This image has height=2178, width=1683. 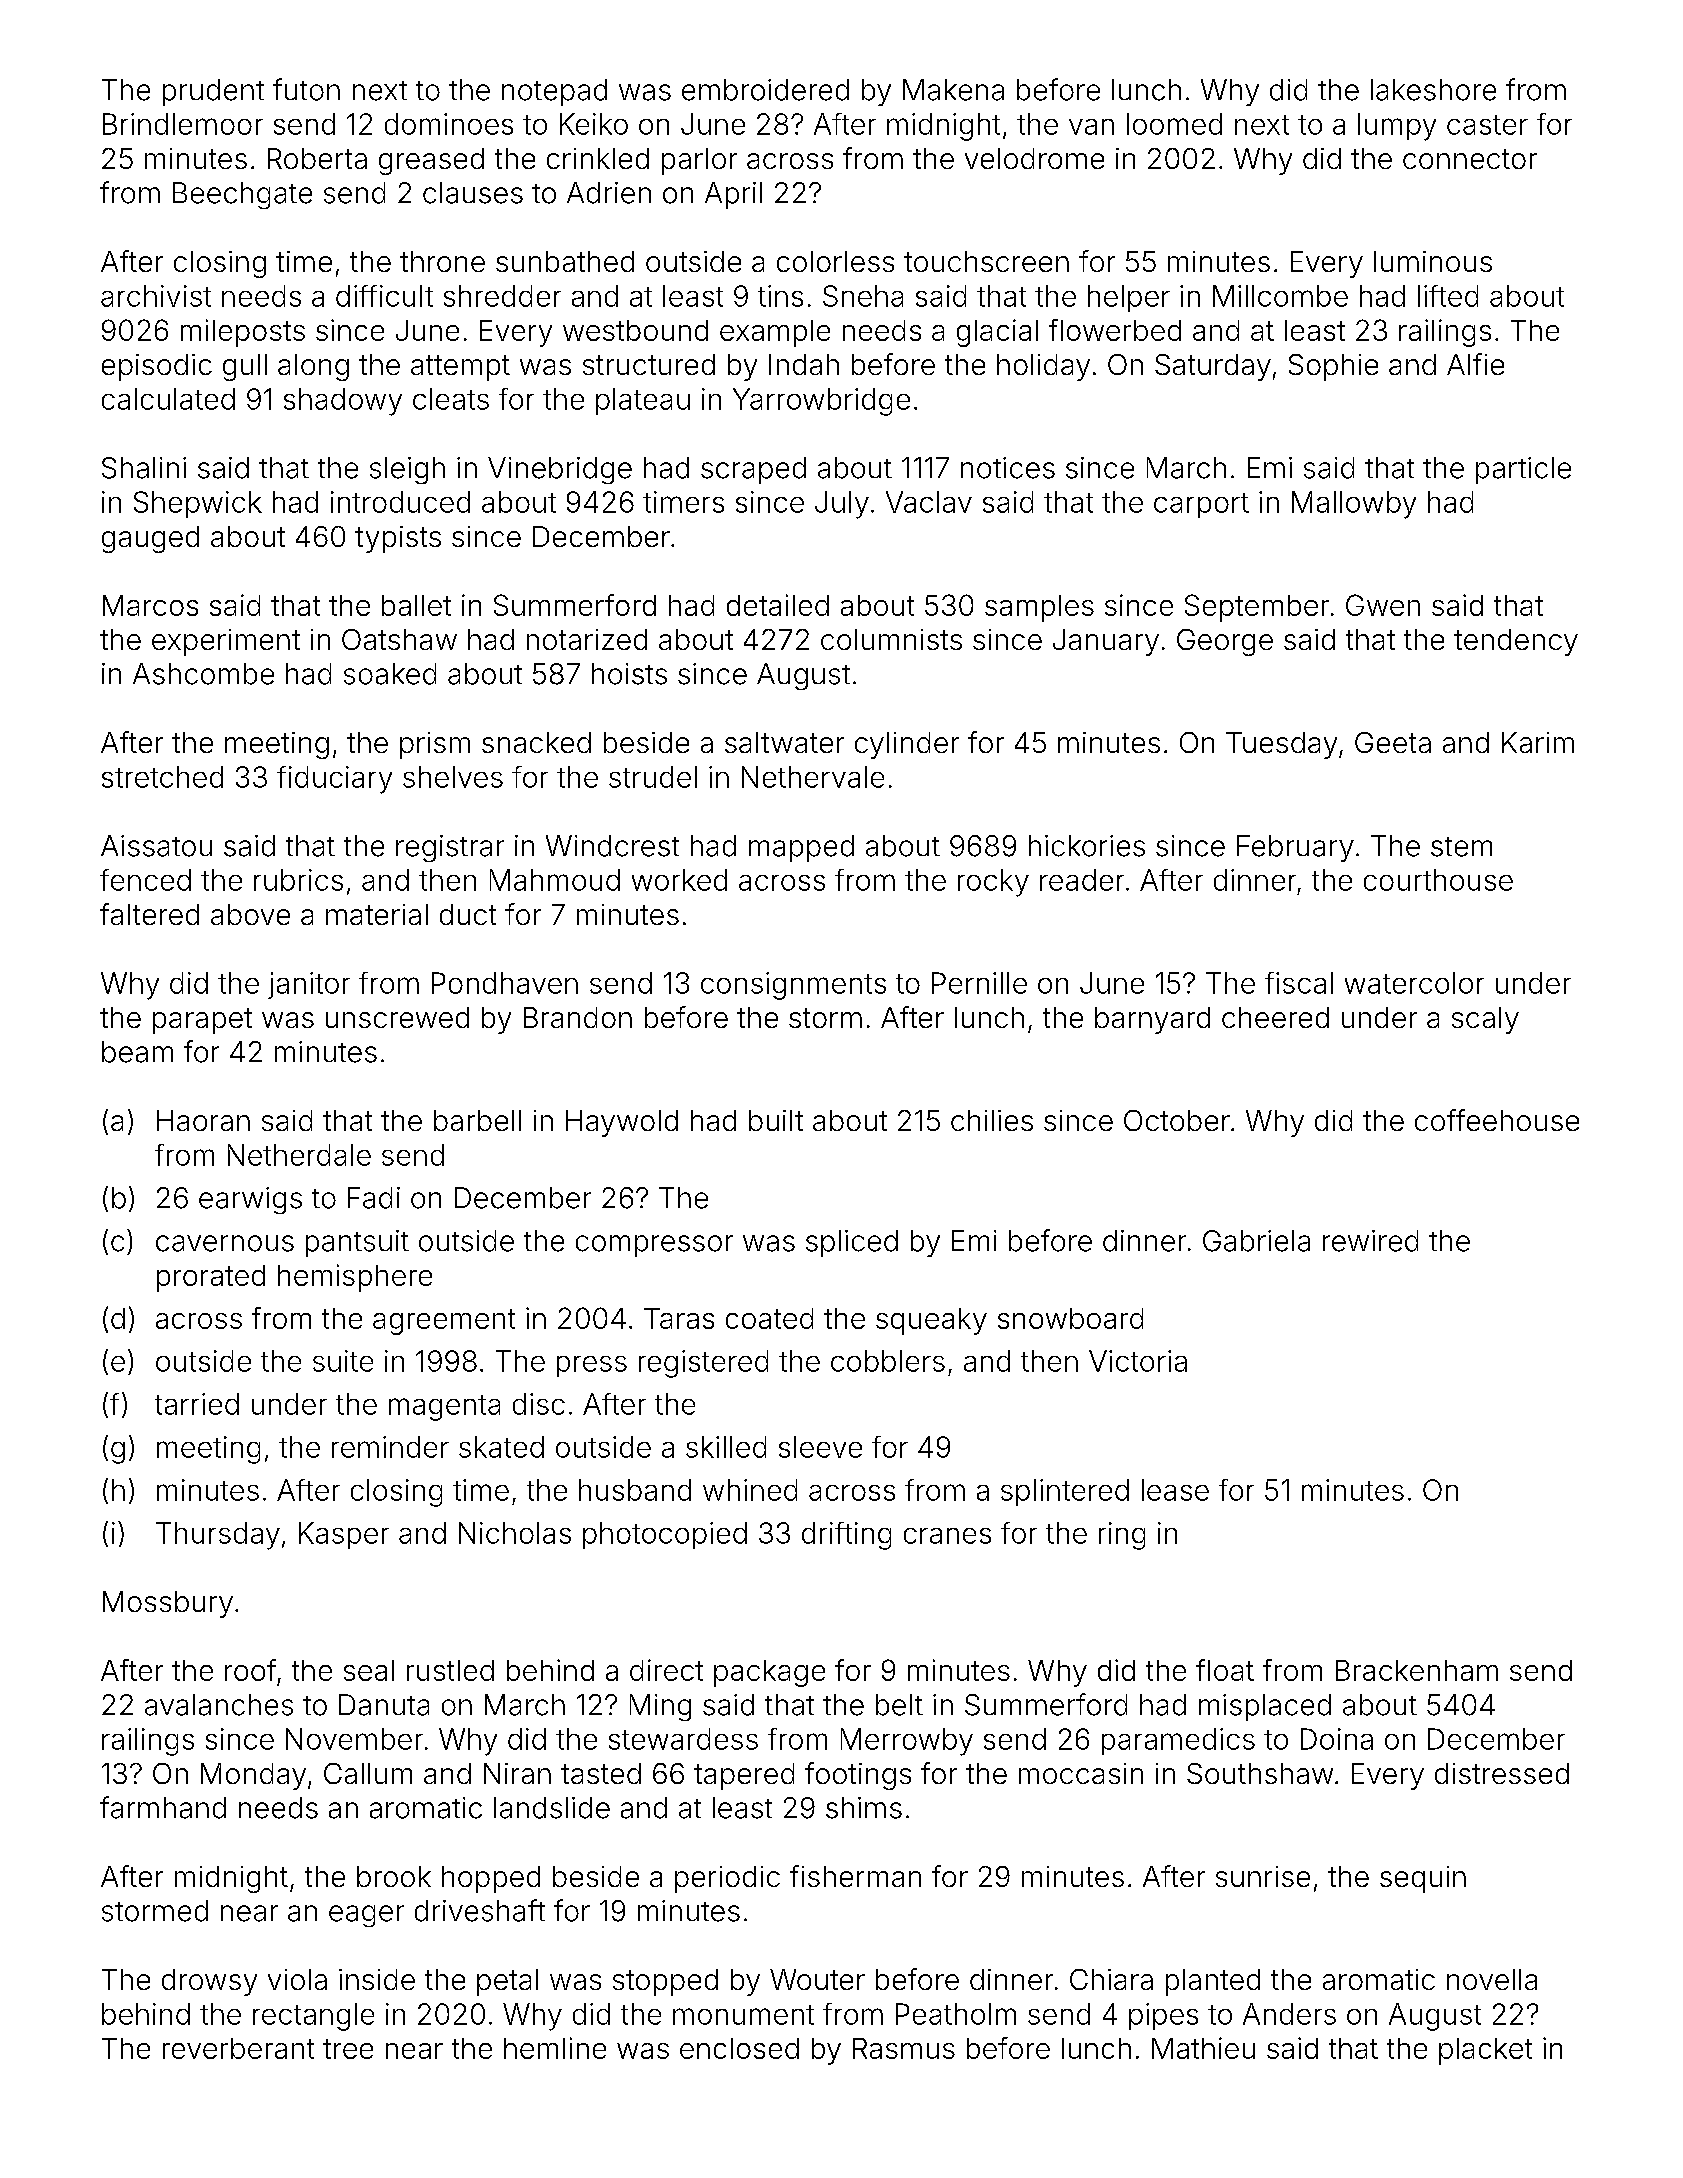 What do you see at coordinates (1081, 1773) in the image?
I see `moccasin` at bounding box center [1081, 1773].
